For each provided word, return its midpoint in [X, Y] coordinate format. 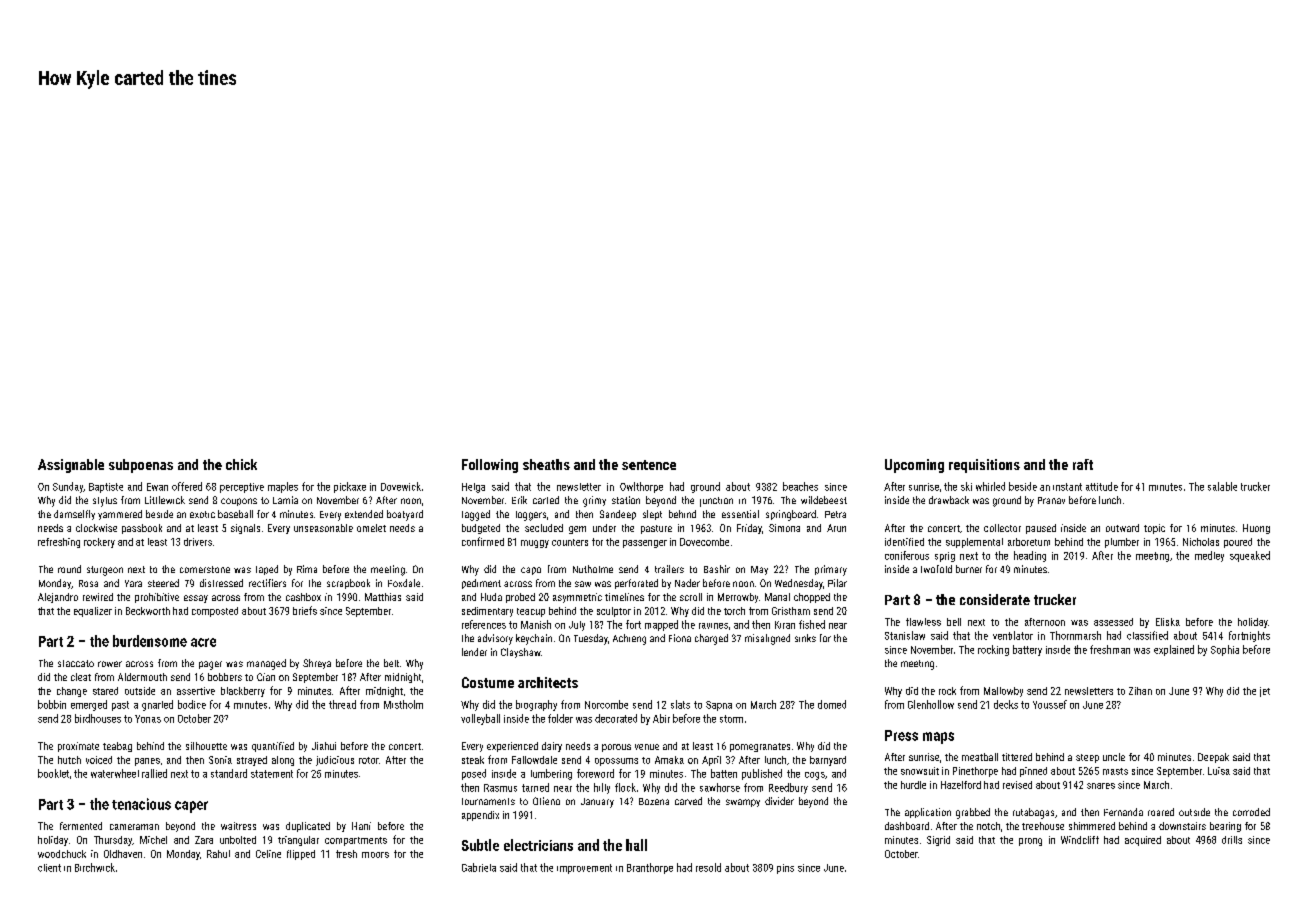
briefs [305, 610]
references [484, 624]
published [762, 774]
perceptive [242, 488]
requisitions [984, 466]
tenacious [141, 804]
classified [1147, 635]
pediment [481, 584]
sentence [649, 465]
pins [785, 869]
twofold [936, 569]
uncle [1114, 757]
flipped [301, 855]
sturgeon [105, 571]
